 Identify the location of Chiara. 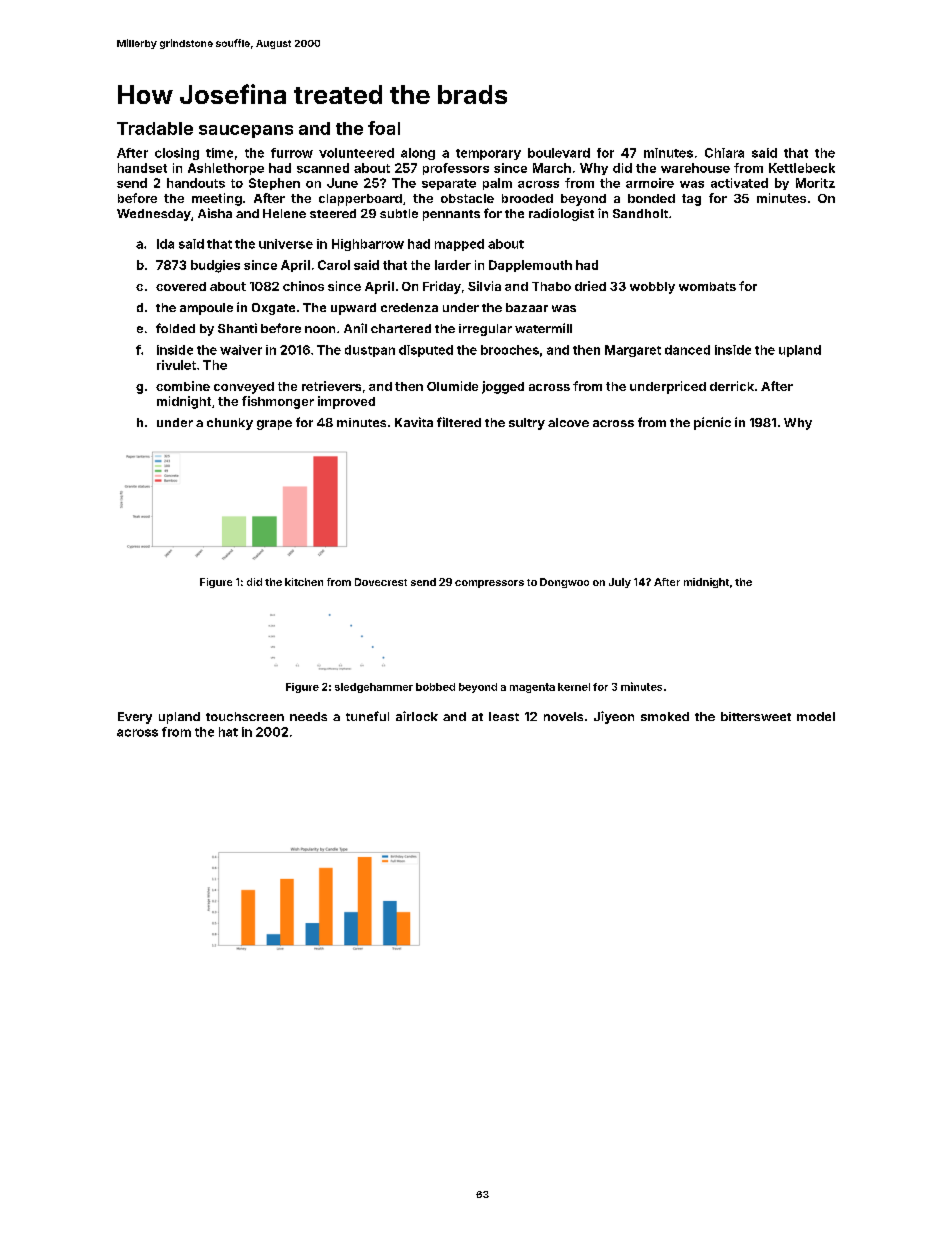
(724, 153).
